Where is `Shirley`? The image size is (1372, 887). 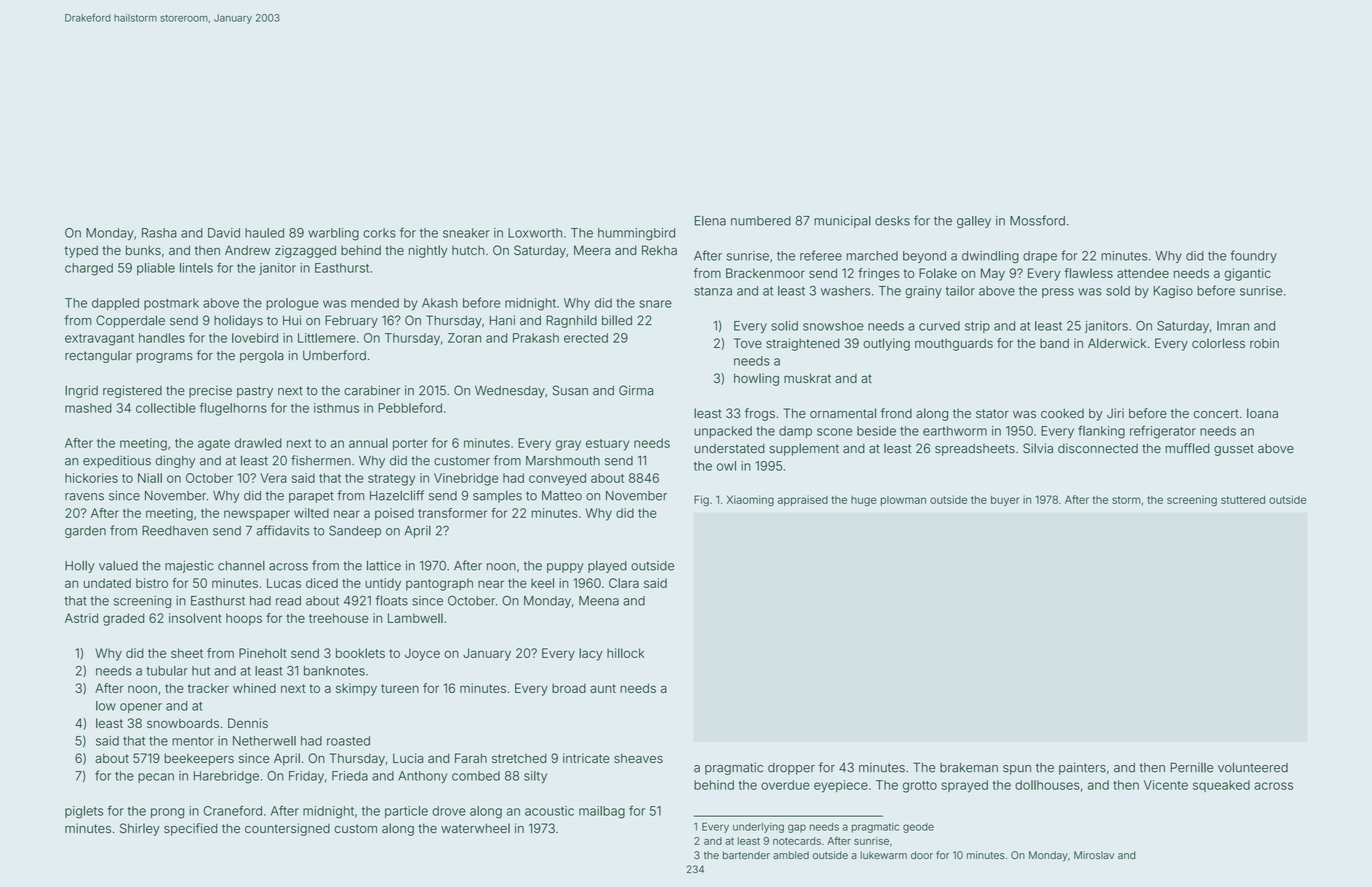 Shirley is located at coordinates (140, 829).
